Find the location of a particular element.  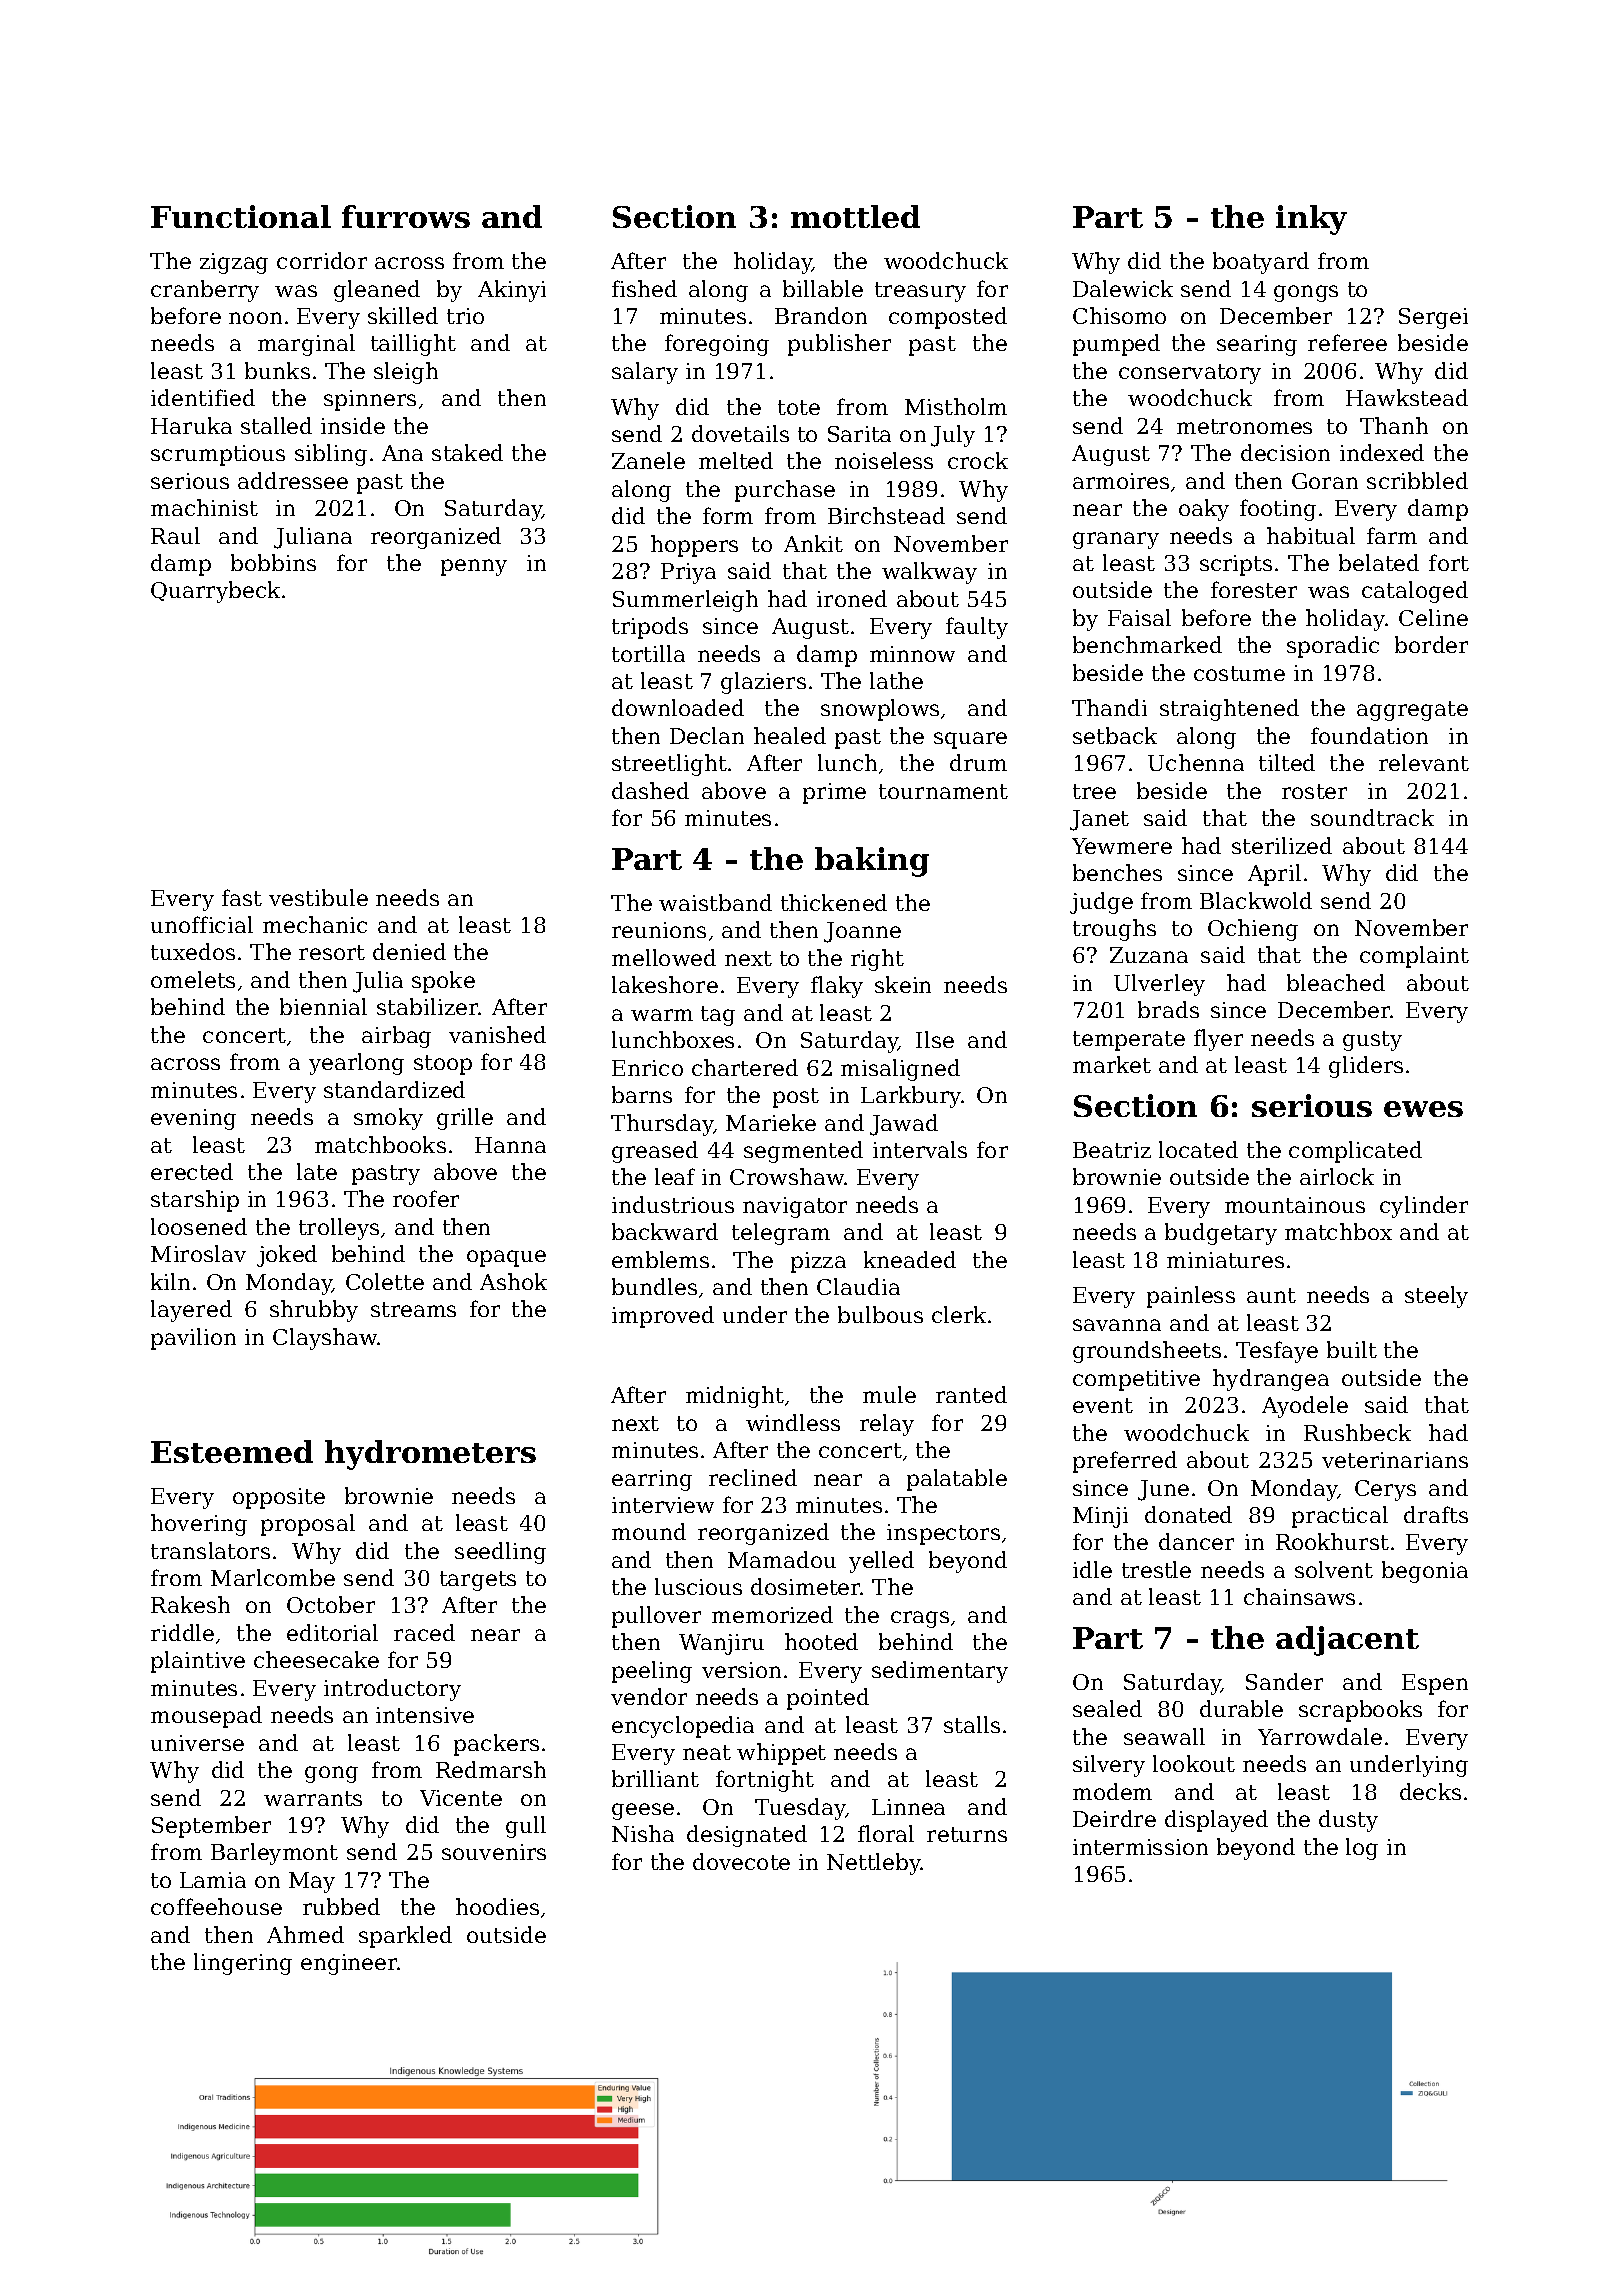

Claudia is located at coordinates (858, 1286).
